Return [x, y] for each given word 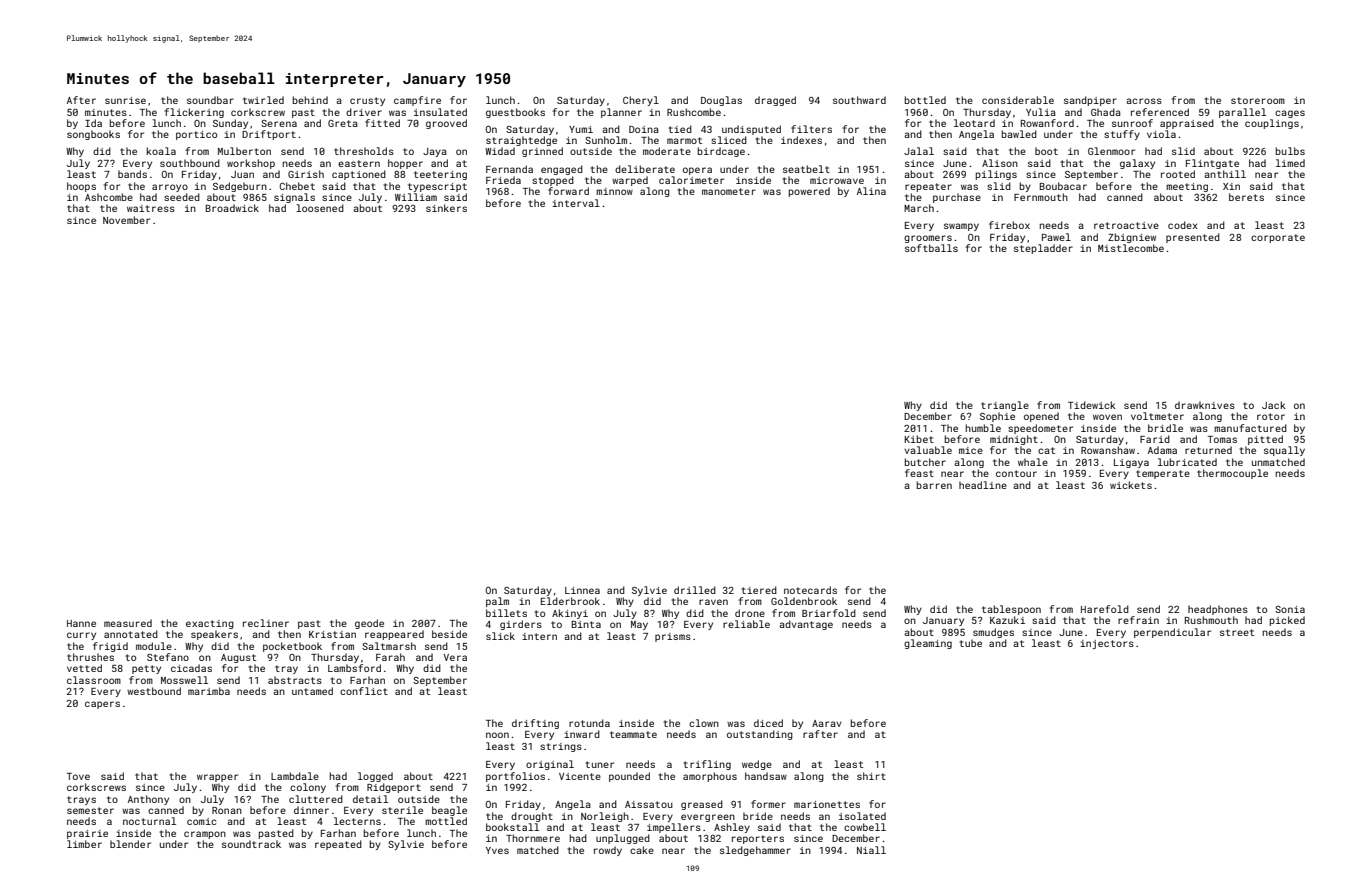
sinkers [446, 208]
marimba [209, 691]
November [126, 220]
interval [576, 203]
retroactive [1126, 225]
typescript [437, 187]
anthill [1225, 174]
